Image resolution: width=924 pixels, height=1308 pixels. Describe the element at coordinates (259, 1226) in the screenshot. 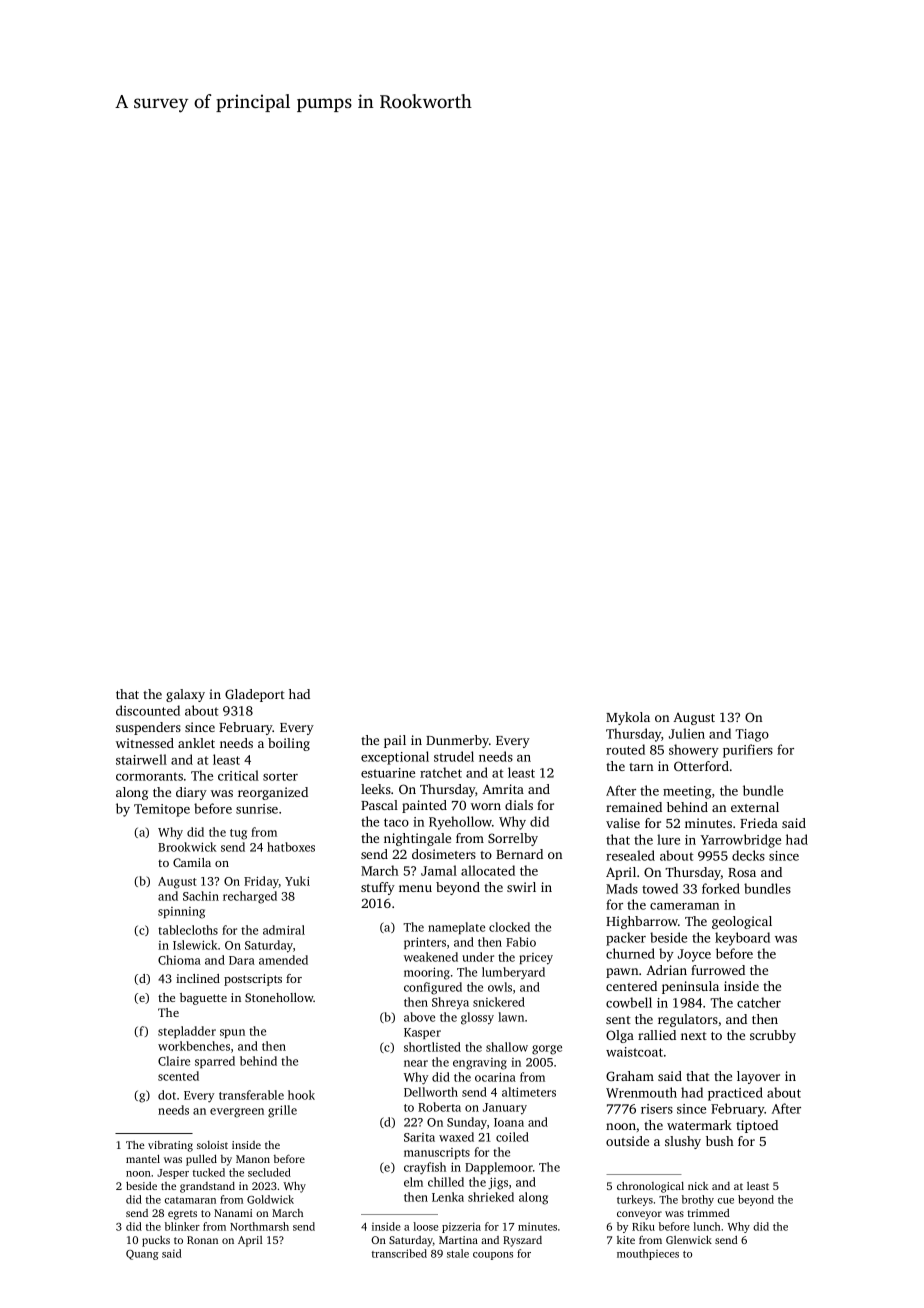

I see `Northmarsh` at that location.
